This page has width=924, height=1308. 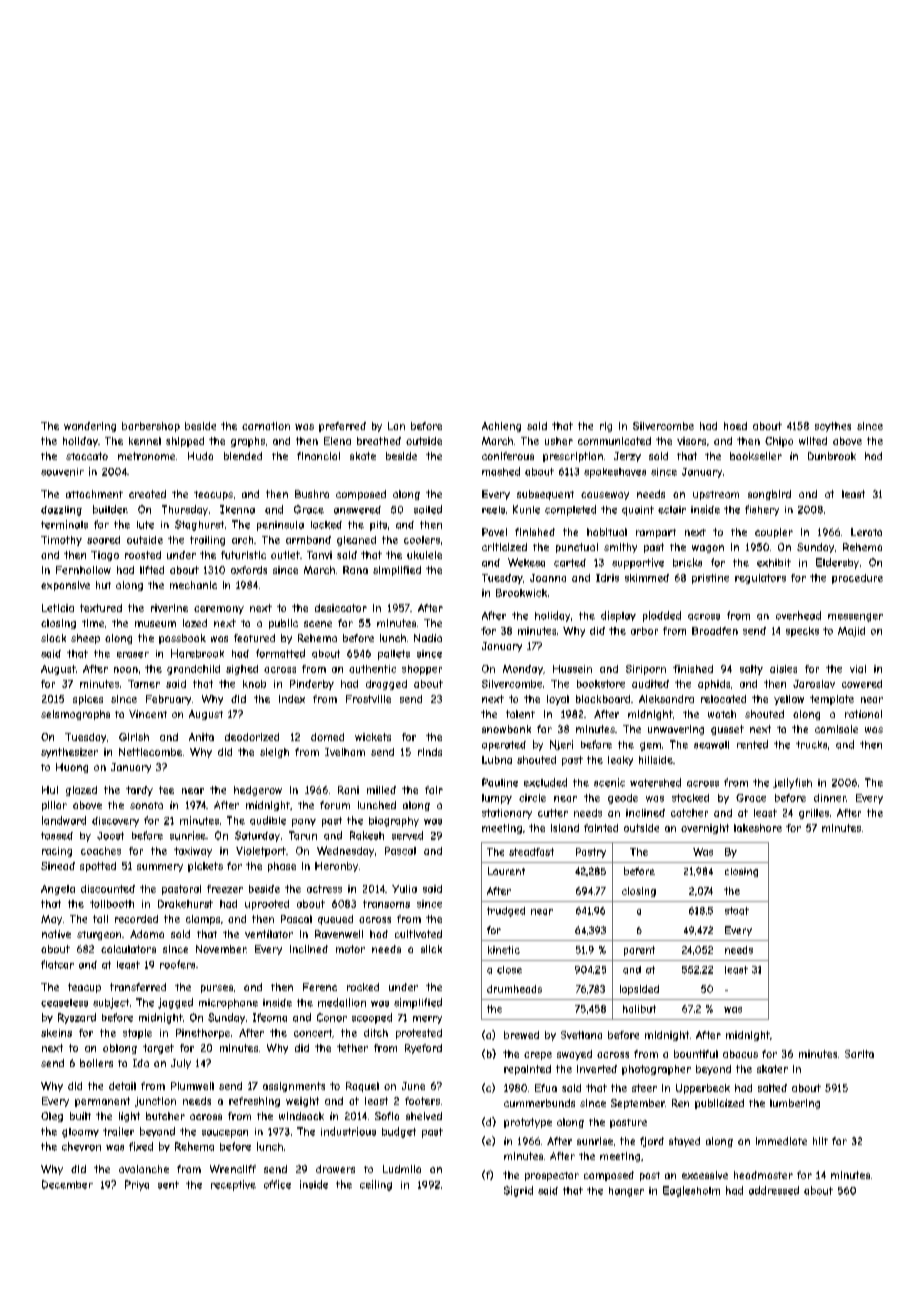 I want to click on regulators, so click(x=760, y=579).
